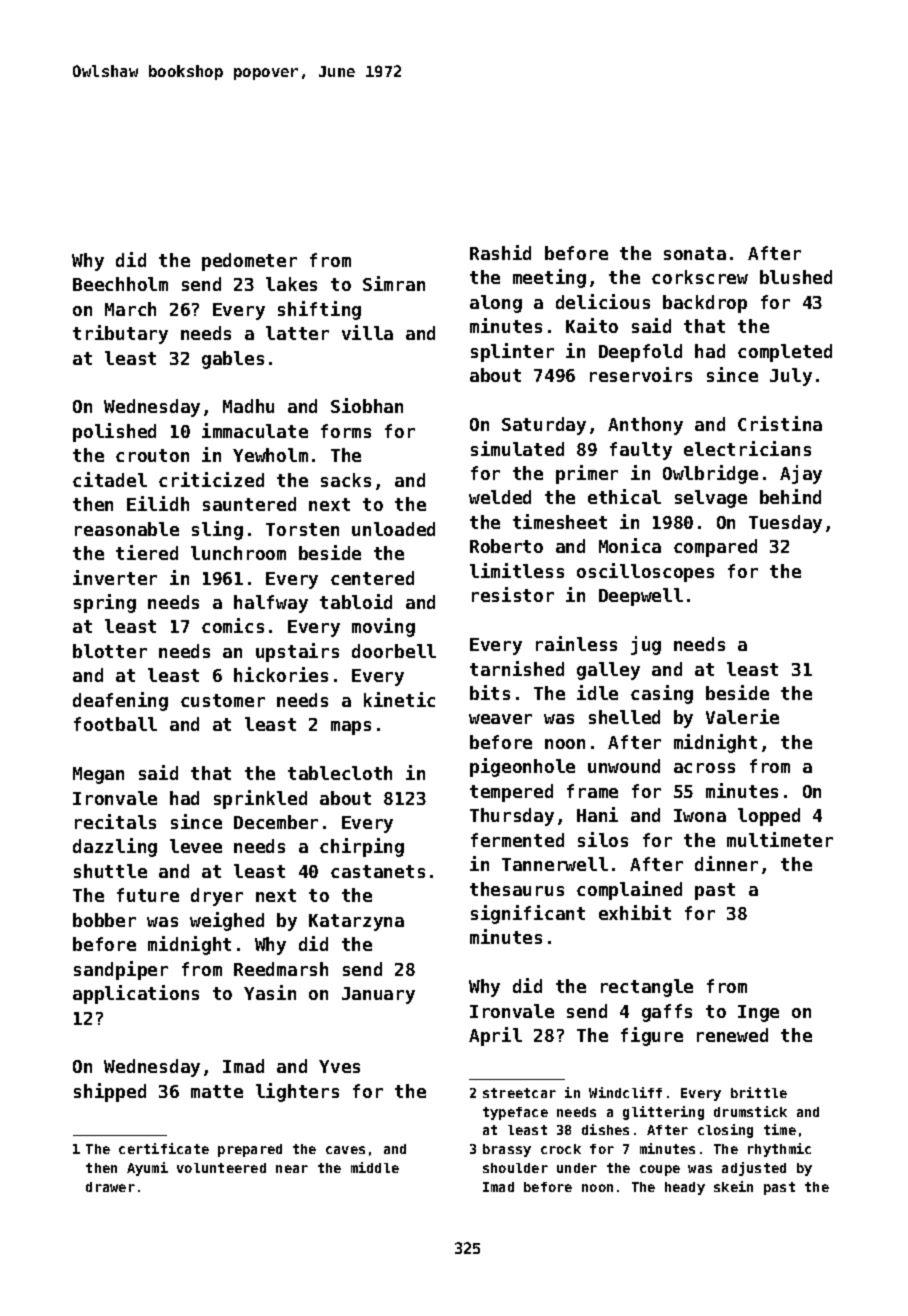 The image size is (908, 1316). I want to click on drawer, so click(110, 1187).
